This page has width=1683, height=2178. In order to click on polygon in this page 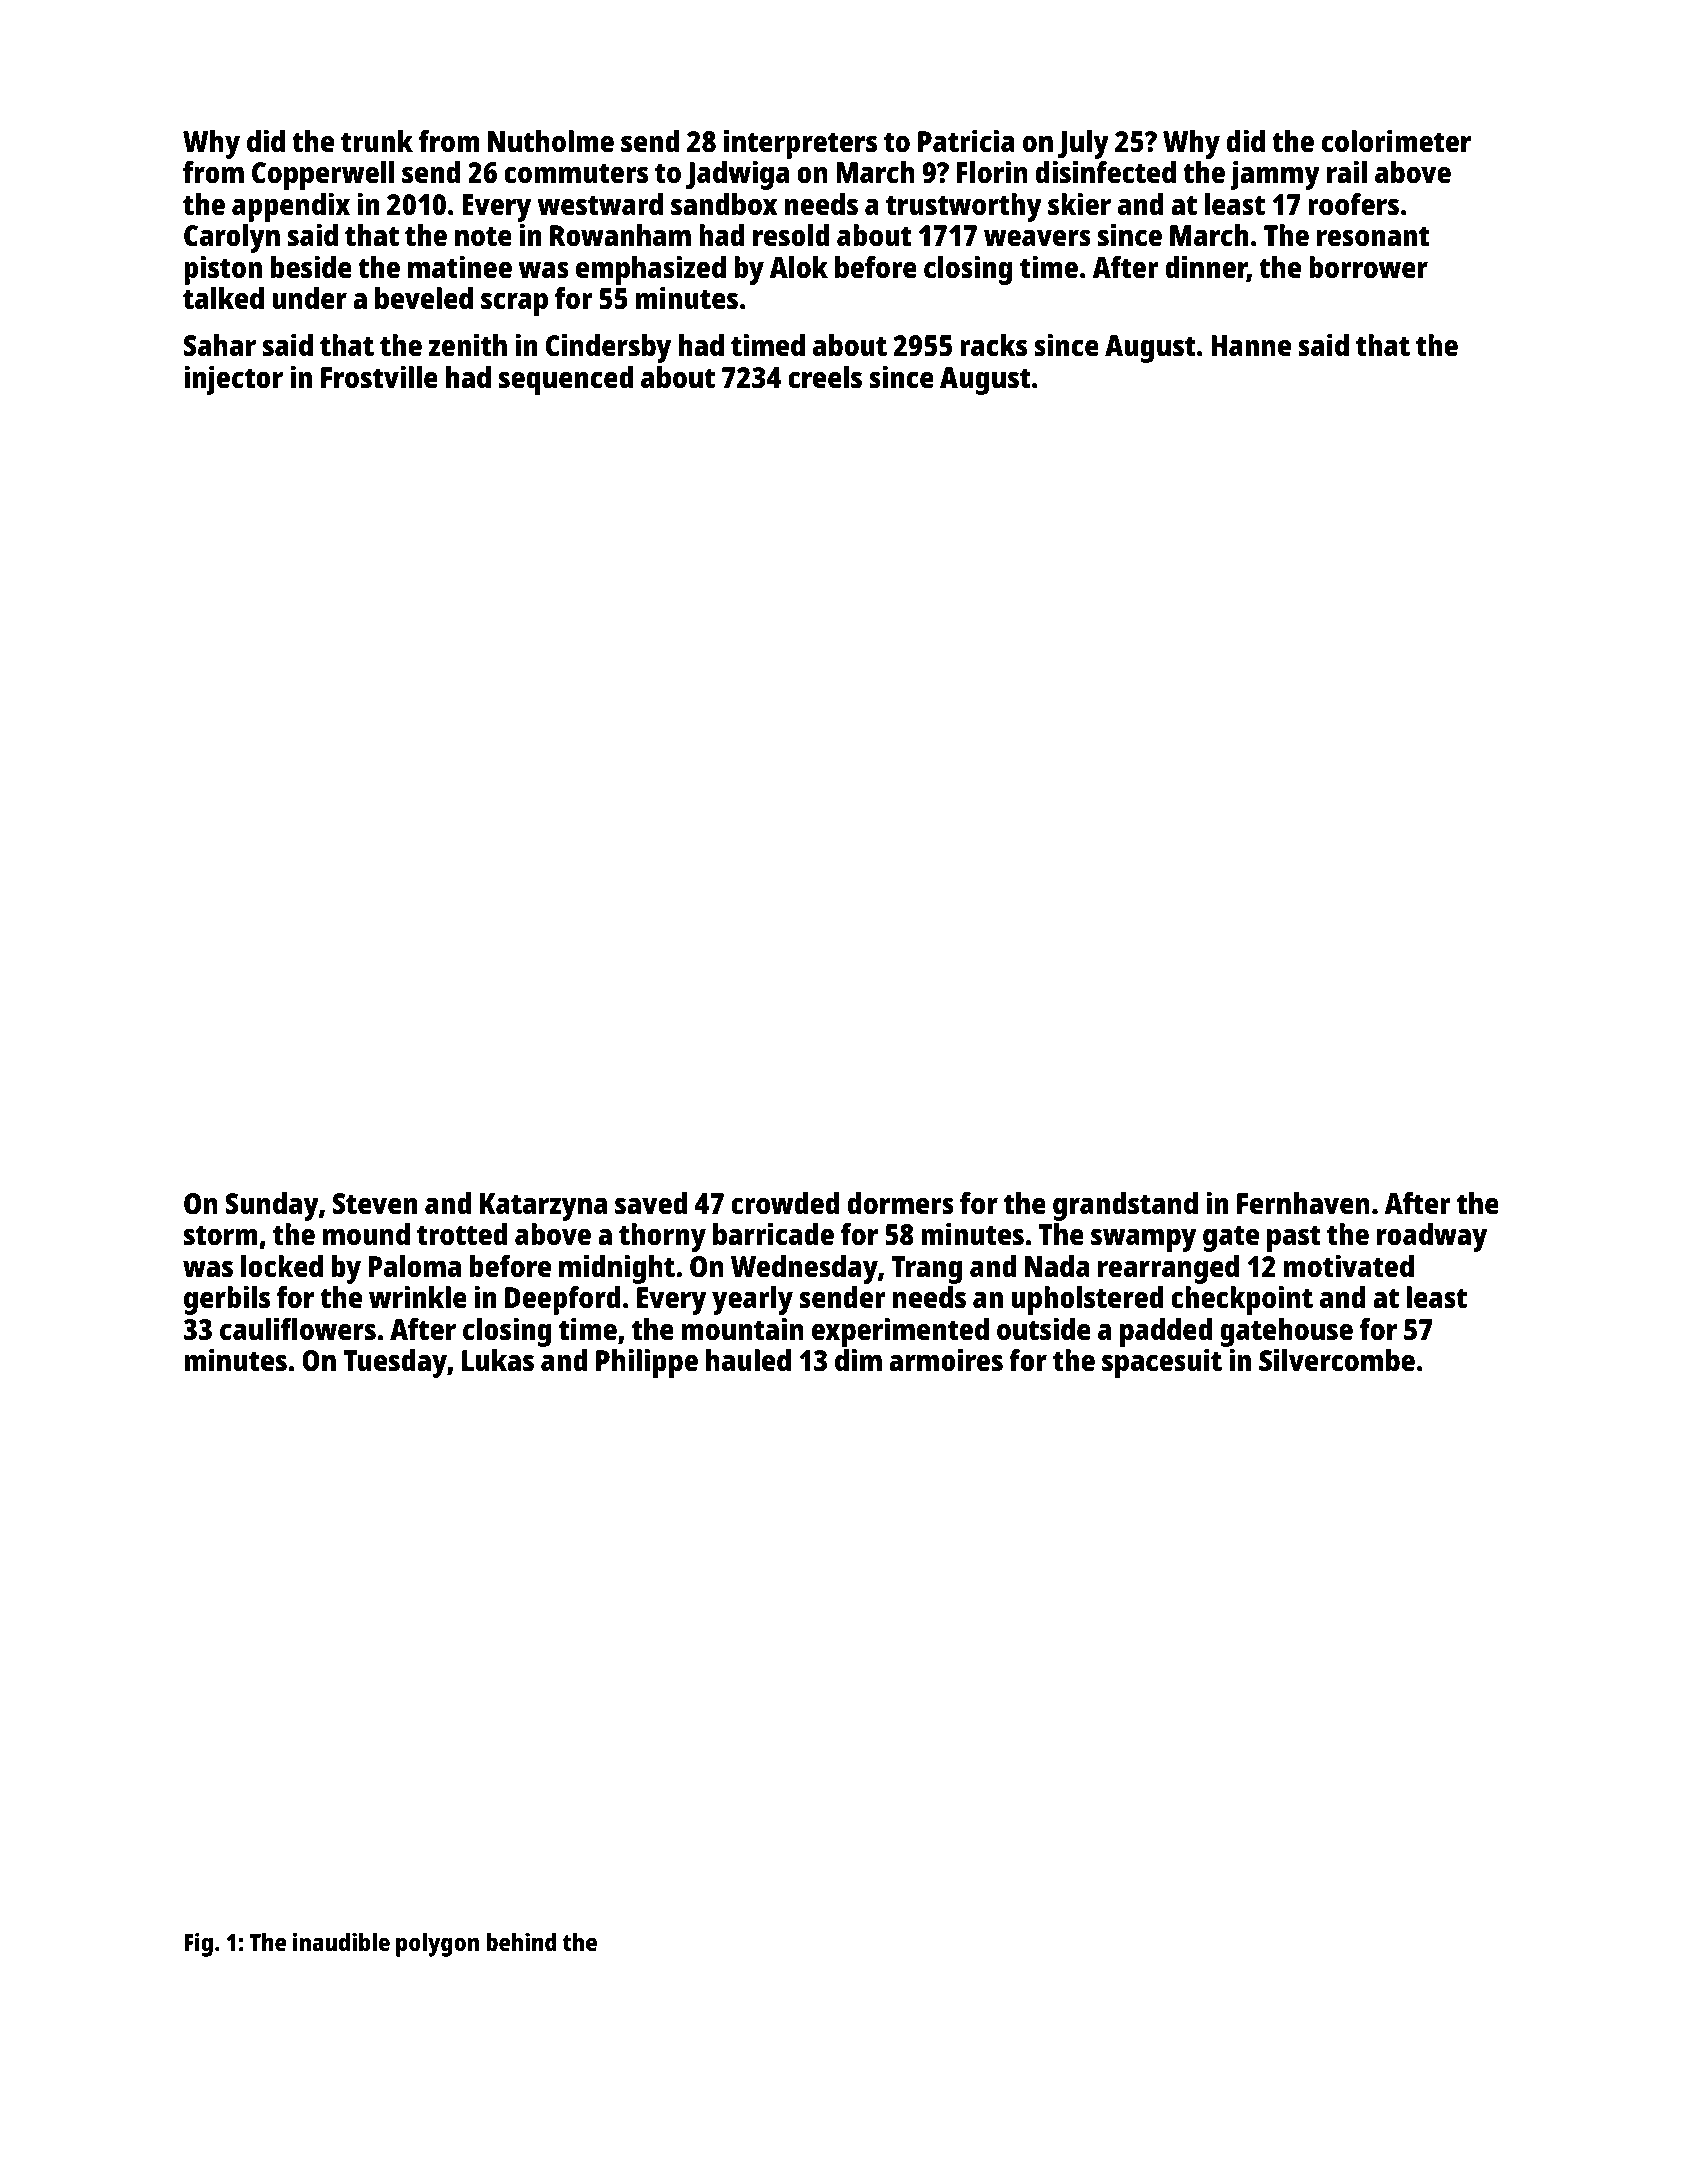, I will do `click(437, 1945)`.
